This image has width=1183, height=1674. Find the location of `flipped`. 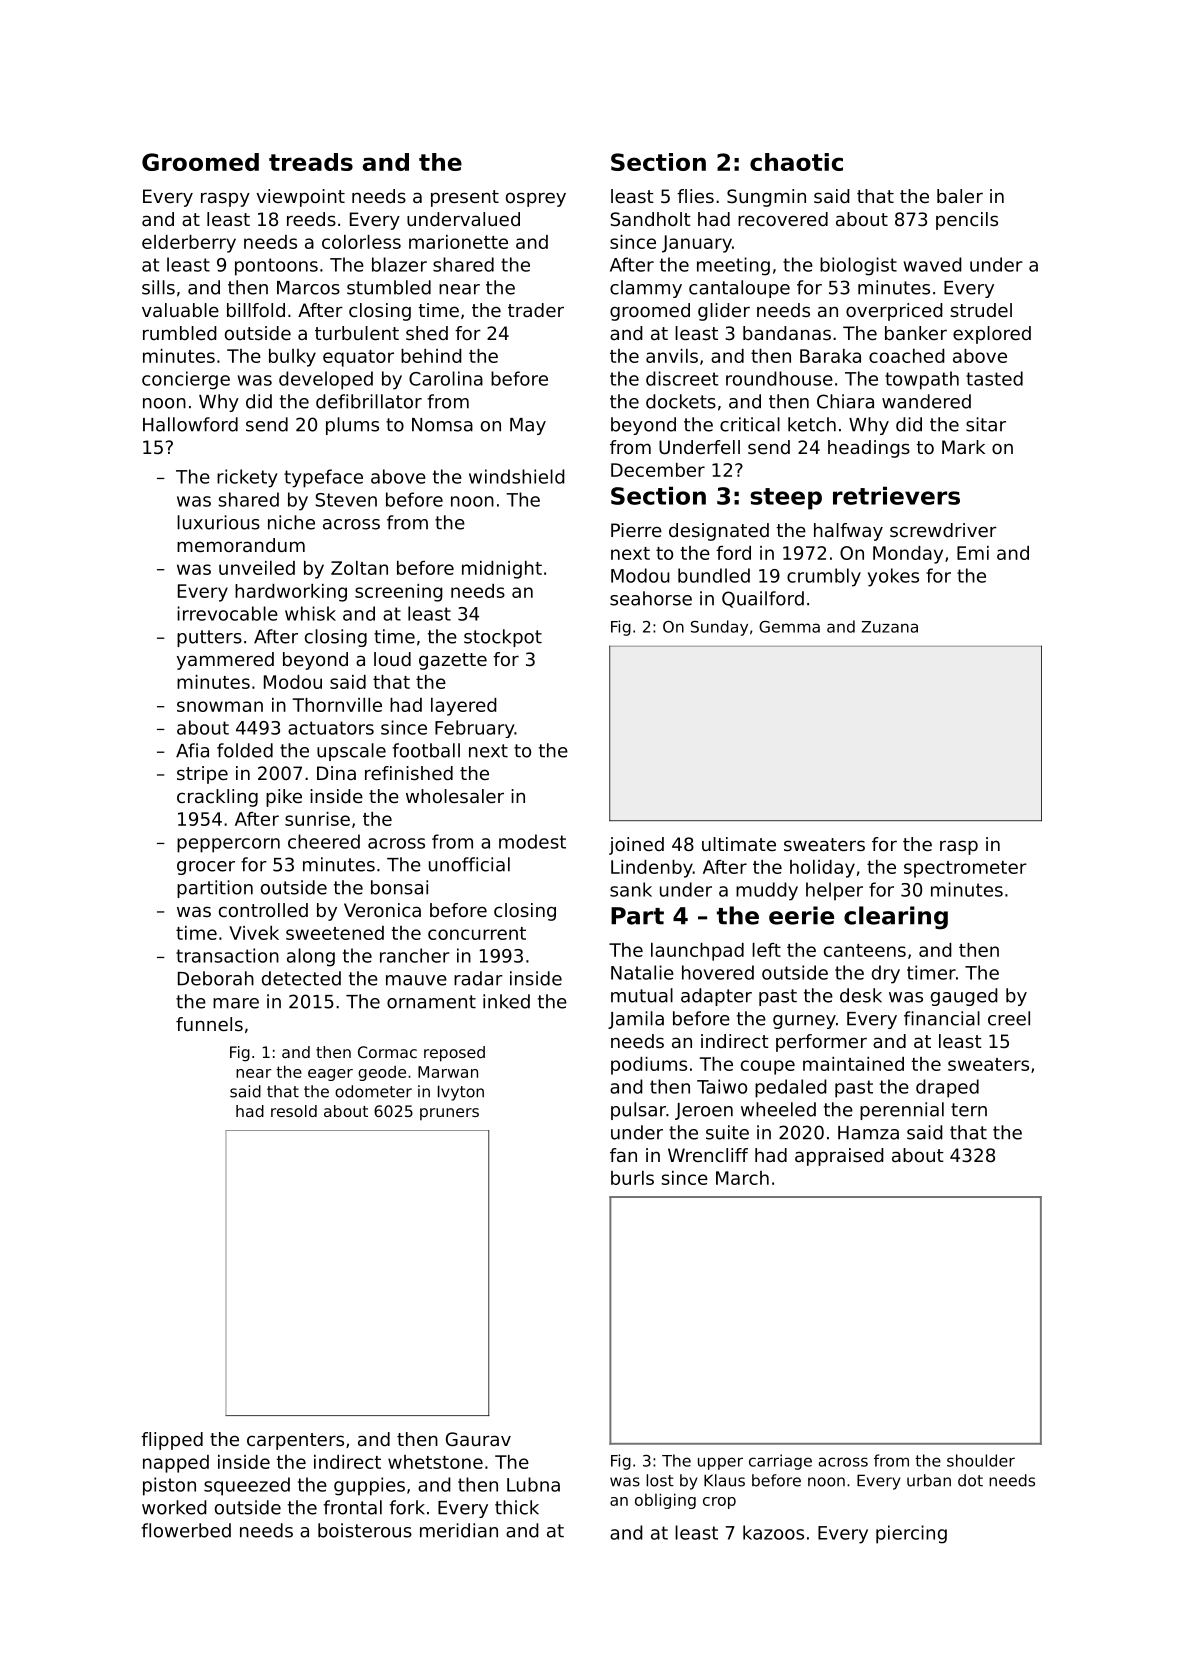

flipped is located at coordinates (172, 1441).
